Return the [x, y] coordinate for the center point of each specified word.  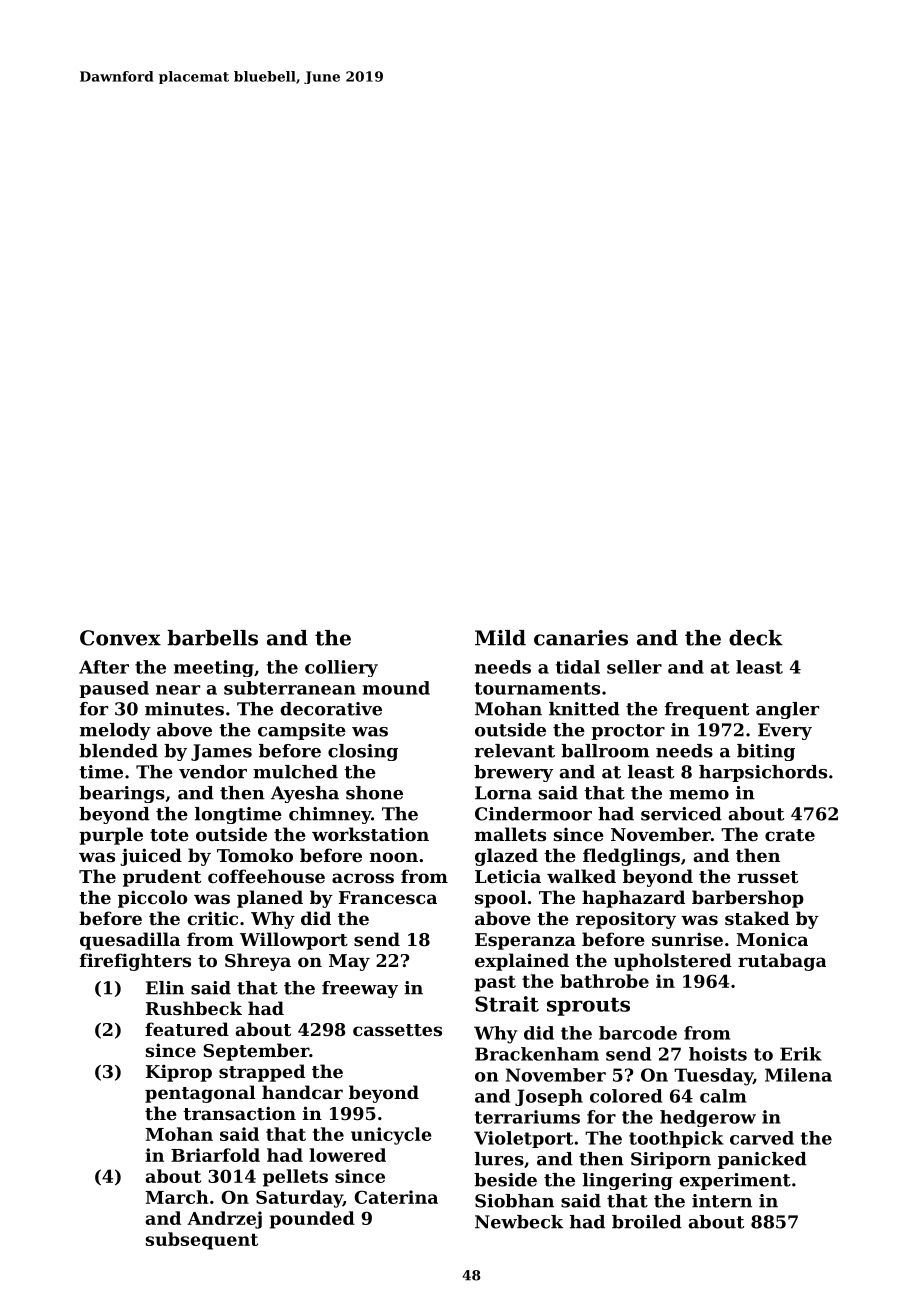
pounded [312, 1220]
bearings [122, 794]
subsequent [202, 1241]
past [495, 984]
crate [790, 835]
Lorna [503, 793]
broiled [647, 1222]
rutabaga [782, 962]
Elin [165, 988]
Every [785, 731]
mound [396, 688]
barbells [212, 638]
